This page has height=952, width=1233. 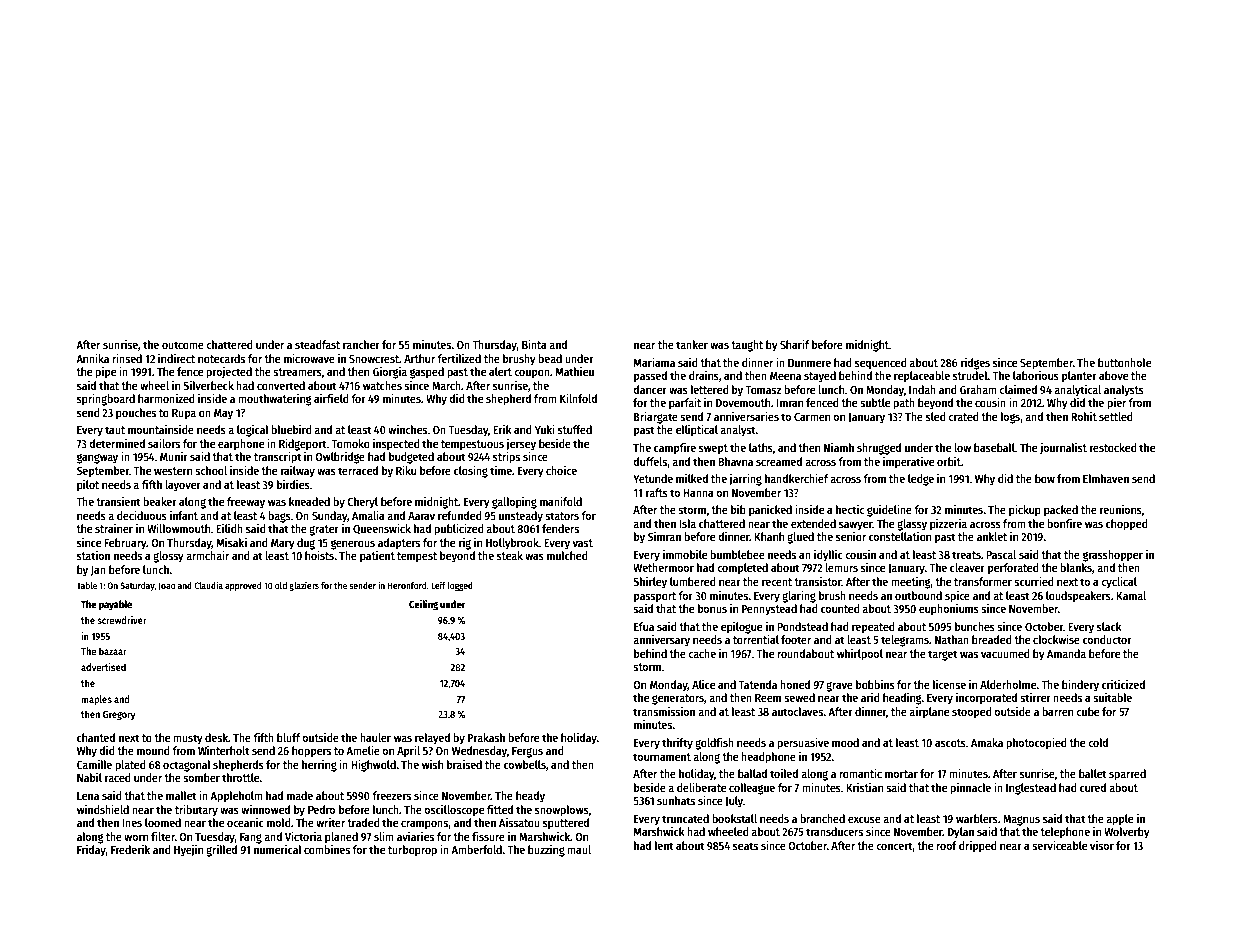 What do you see at coordinates (471, 472) in the page?
I see `closing` at bounding box center [471, 472].
